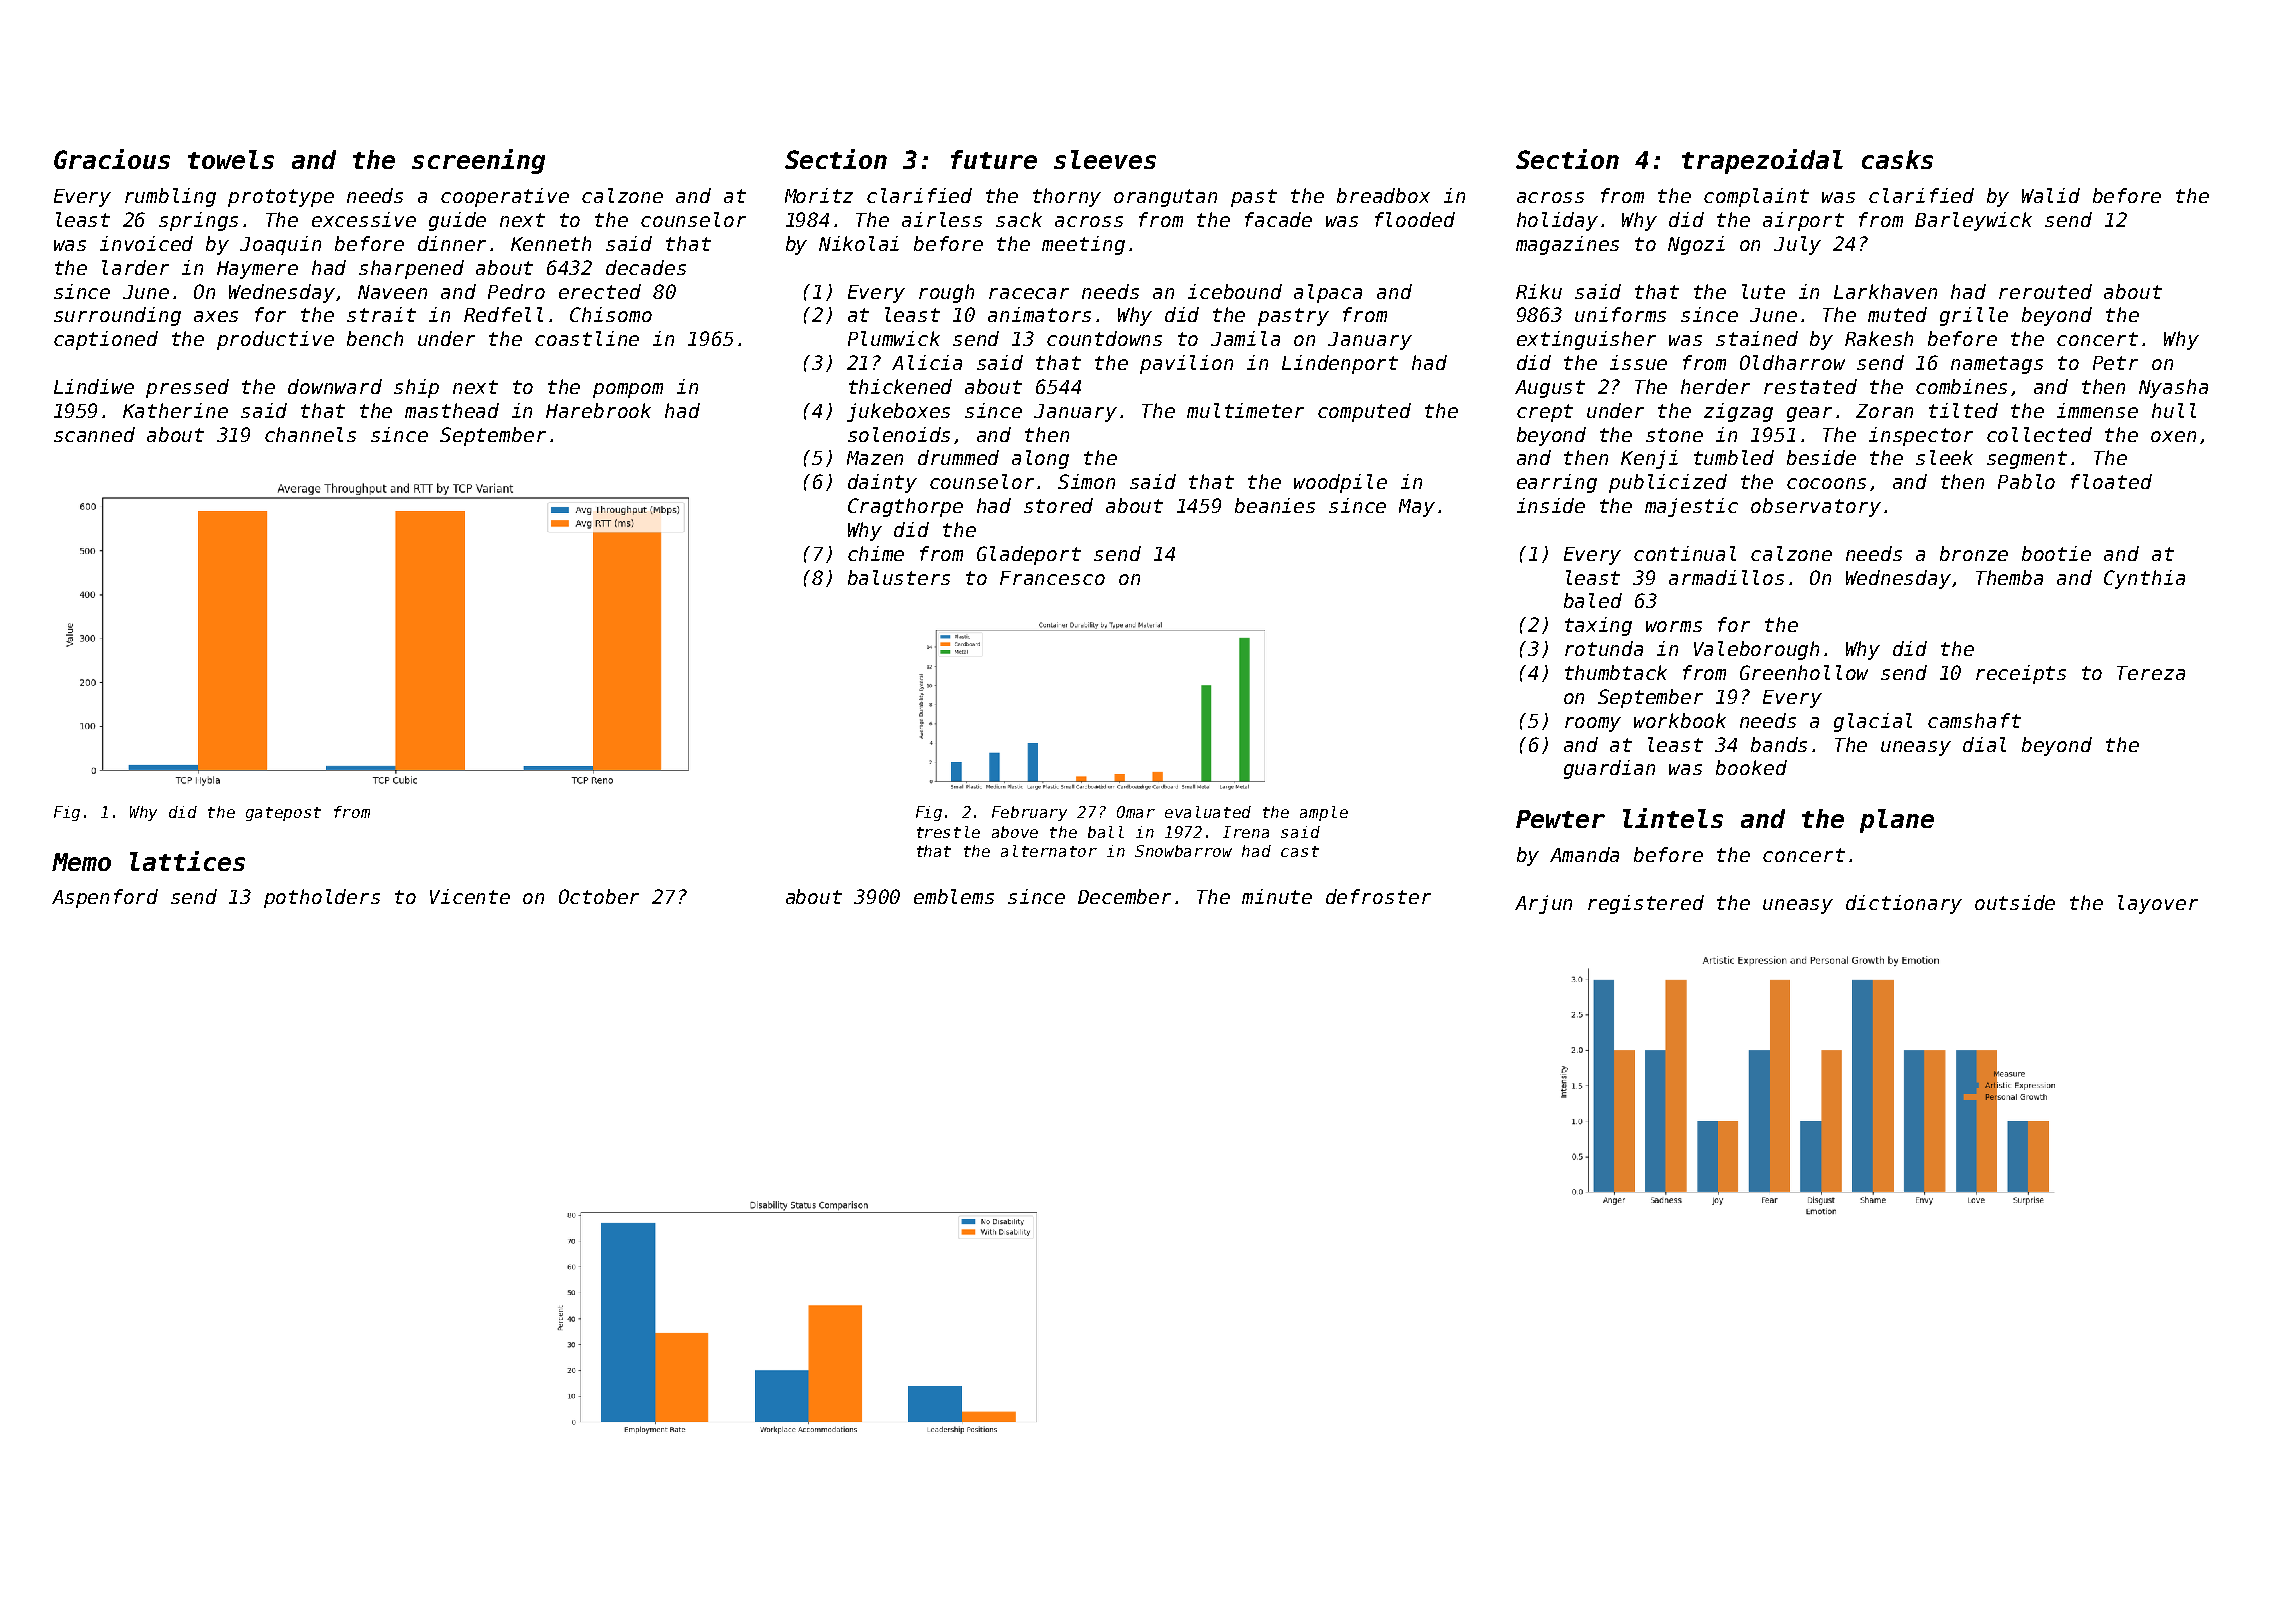 The width and height of the screenshot is (2269, 1605). Describe the element at coordinates (1646, 904) in the screenshot. I see `registered` at that location.
